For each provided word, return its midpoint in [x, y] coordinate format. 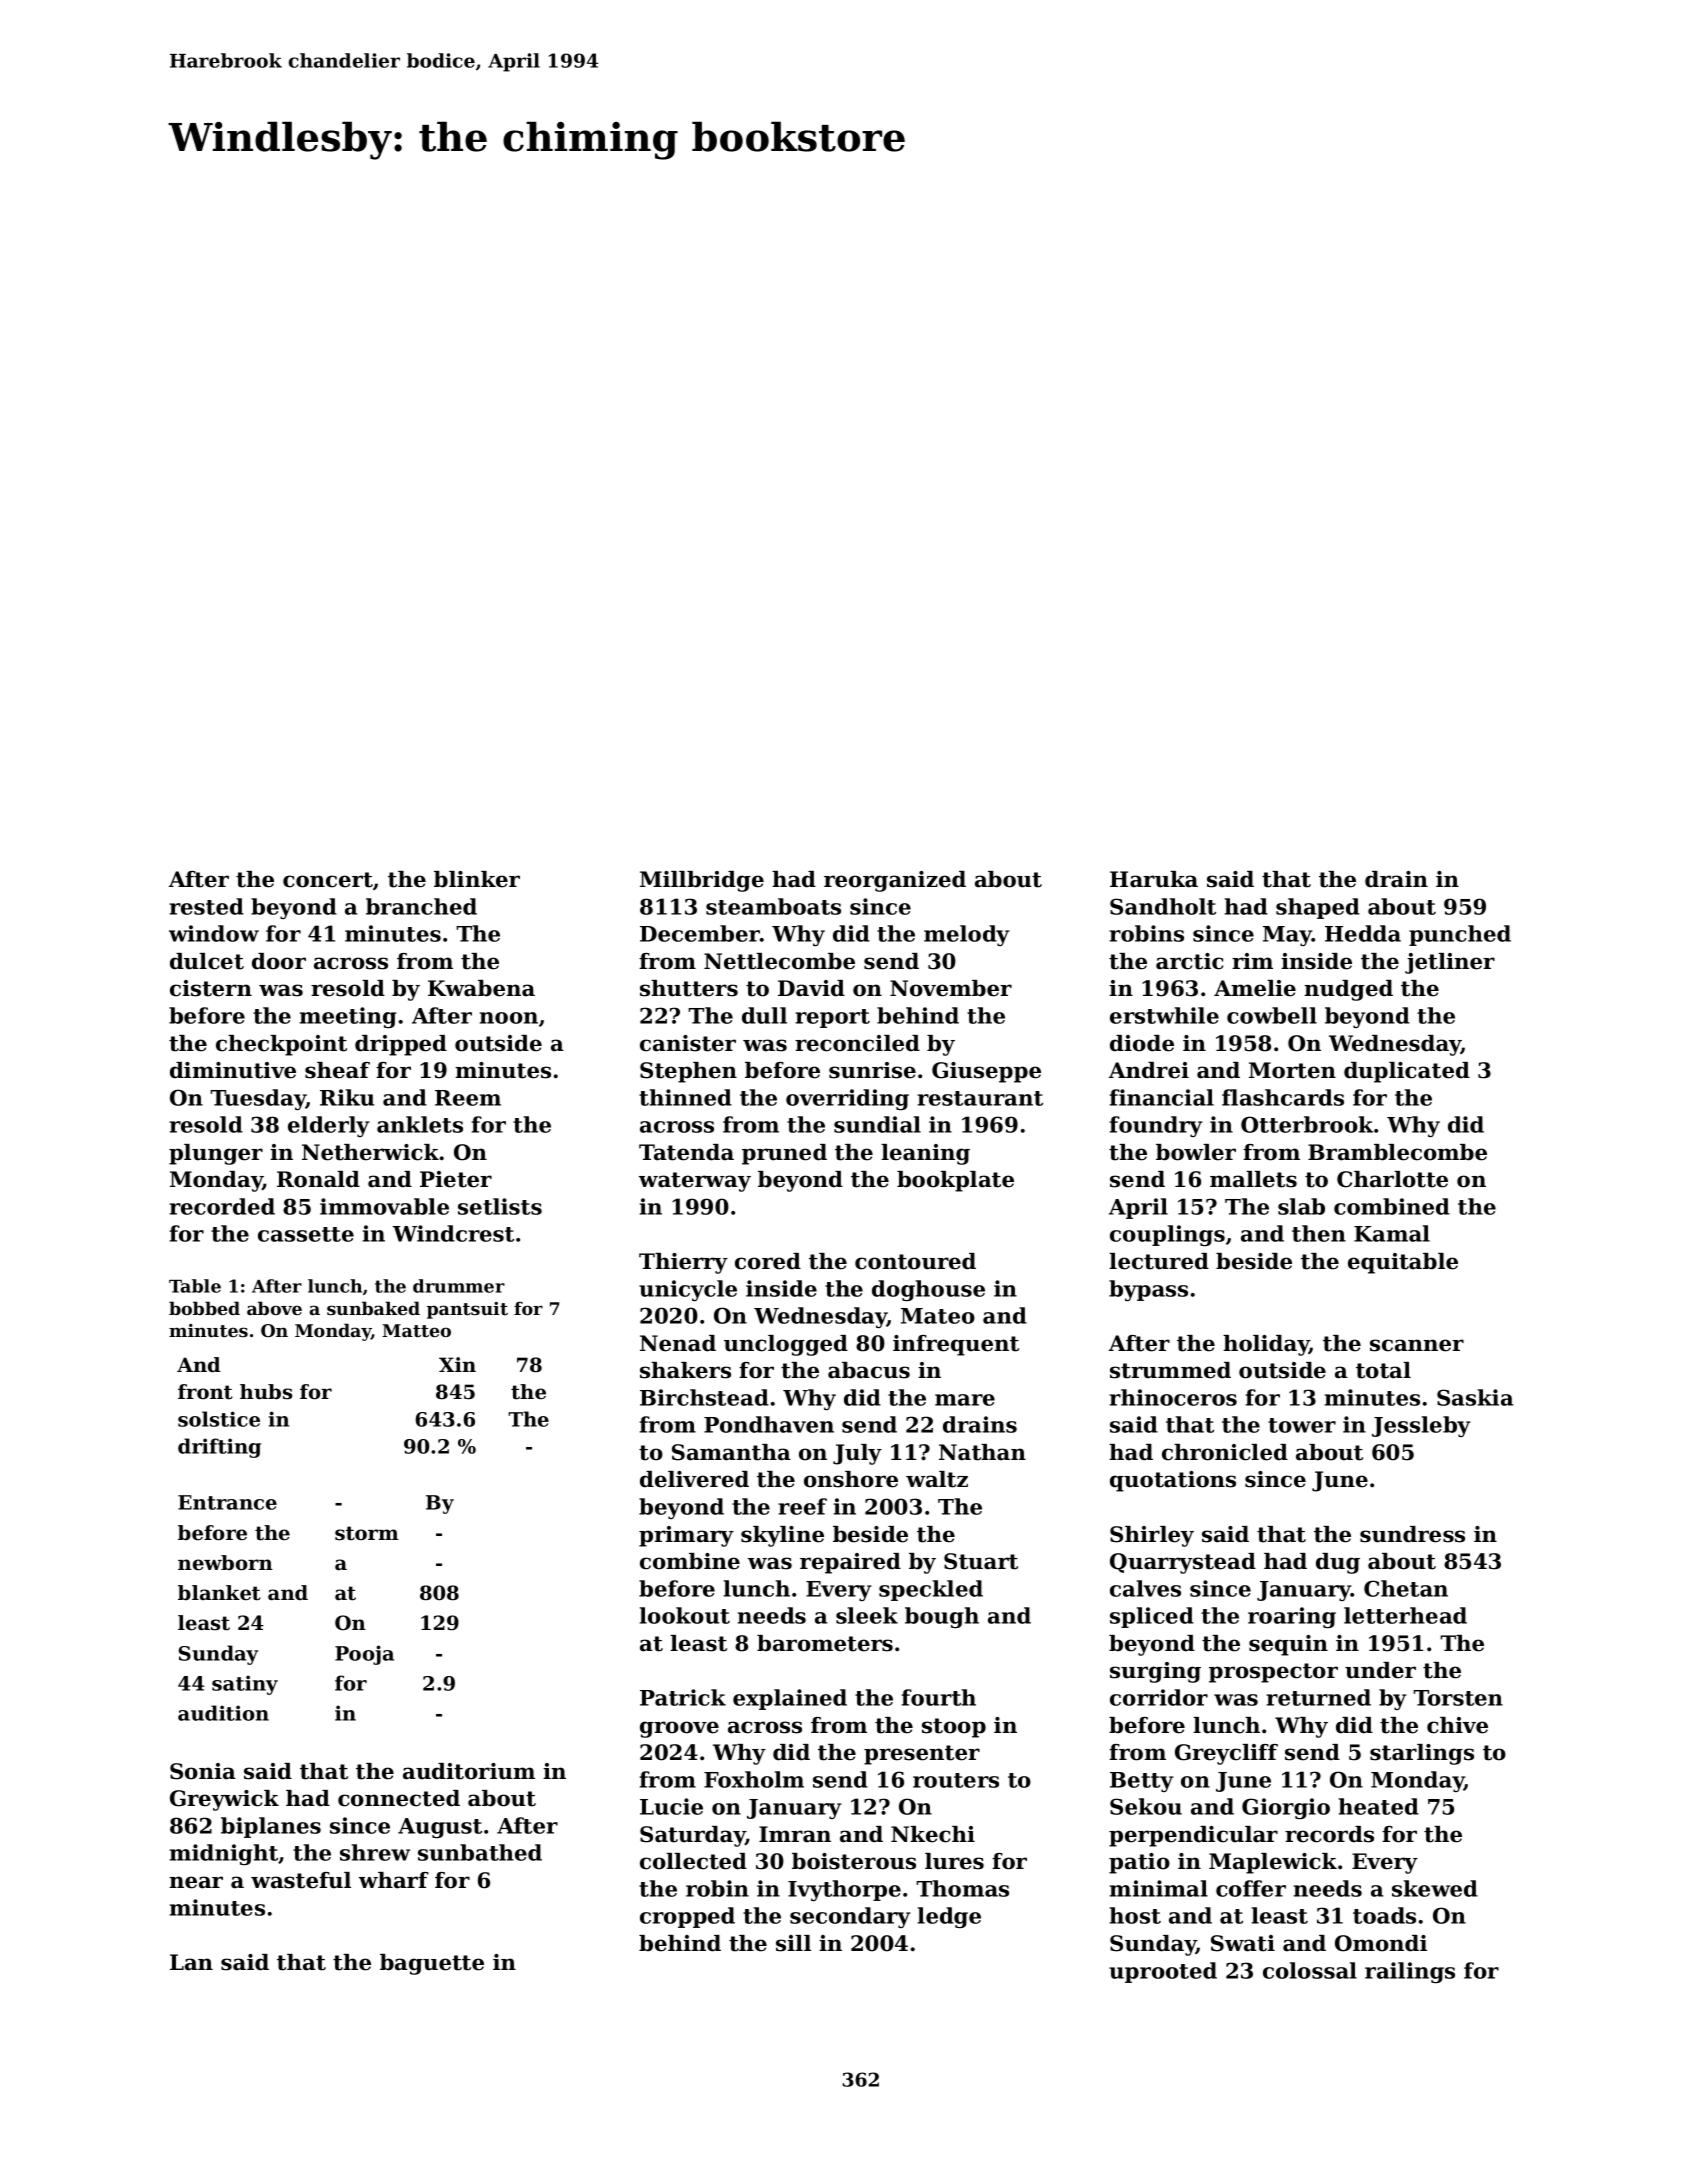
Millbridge [702, 881]
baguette [432, 1964]
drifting [219, 1448]
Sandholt [1163, 906]
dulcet [207, 961]
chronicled [1225, 1452]
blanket [219, 1593]
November [951, 988]
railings [1410, 1972]
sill [793, 1943]
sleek [867, 1615]
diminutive [233, 1070]
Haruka [1154, 879]
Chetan [1406, 1588]
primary [686, 1536]
